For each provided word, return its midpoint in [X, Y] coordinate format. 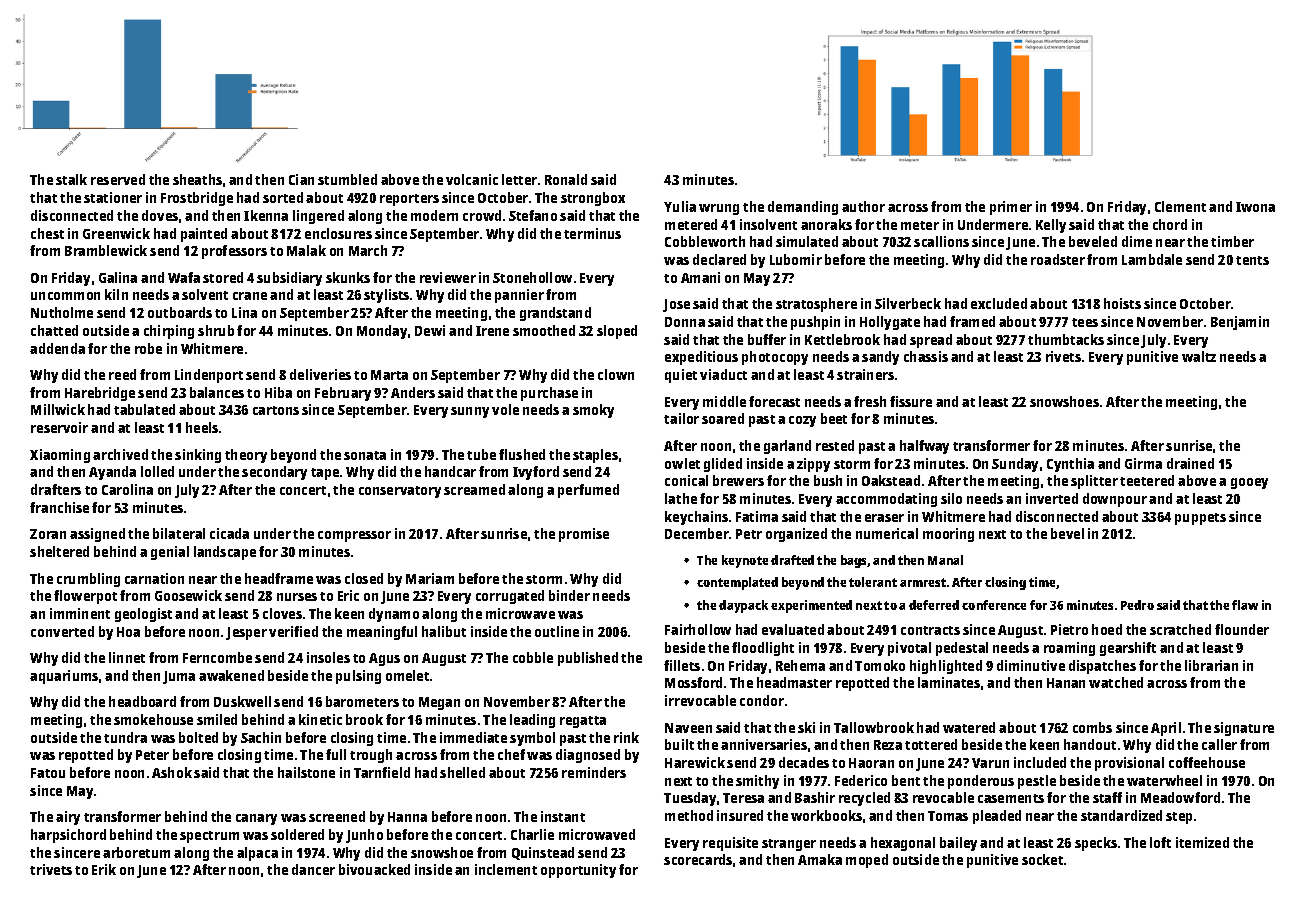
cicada [229, 533]
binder [569, 595]
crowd [482, 215]
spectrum [209, 837]
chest [47, 233]
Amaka [820, 859]
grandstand [555, 314]
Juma [179, 677]
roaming [1069, 649]
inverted [1052, 498]
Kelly [1051, 226]
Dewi [430, 330]
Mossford [693, 682]
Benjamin [1240, 323]
